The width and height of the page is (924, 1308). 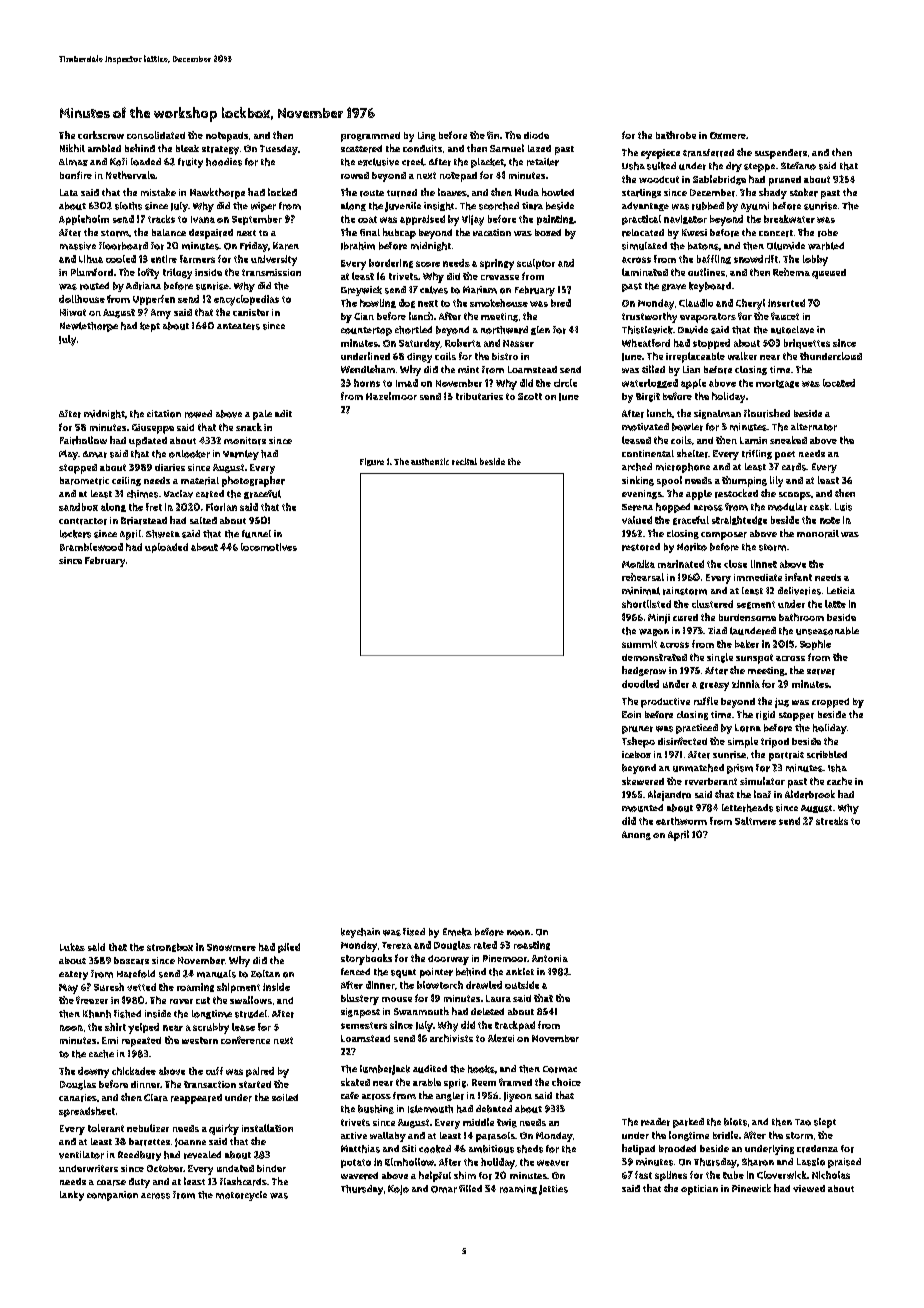 I want to click on Tao, so click(x=803, y=1122).
